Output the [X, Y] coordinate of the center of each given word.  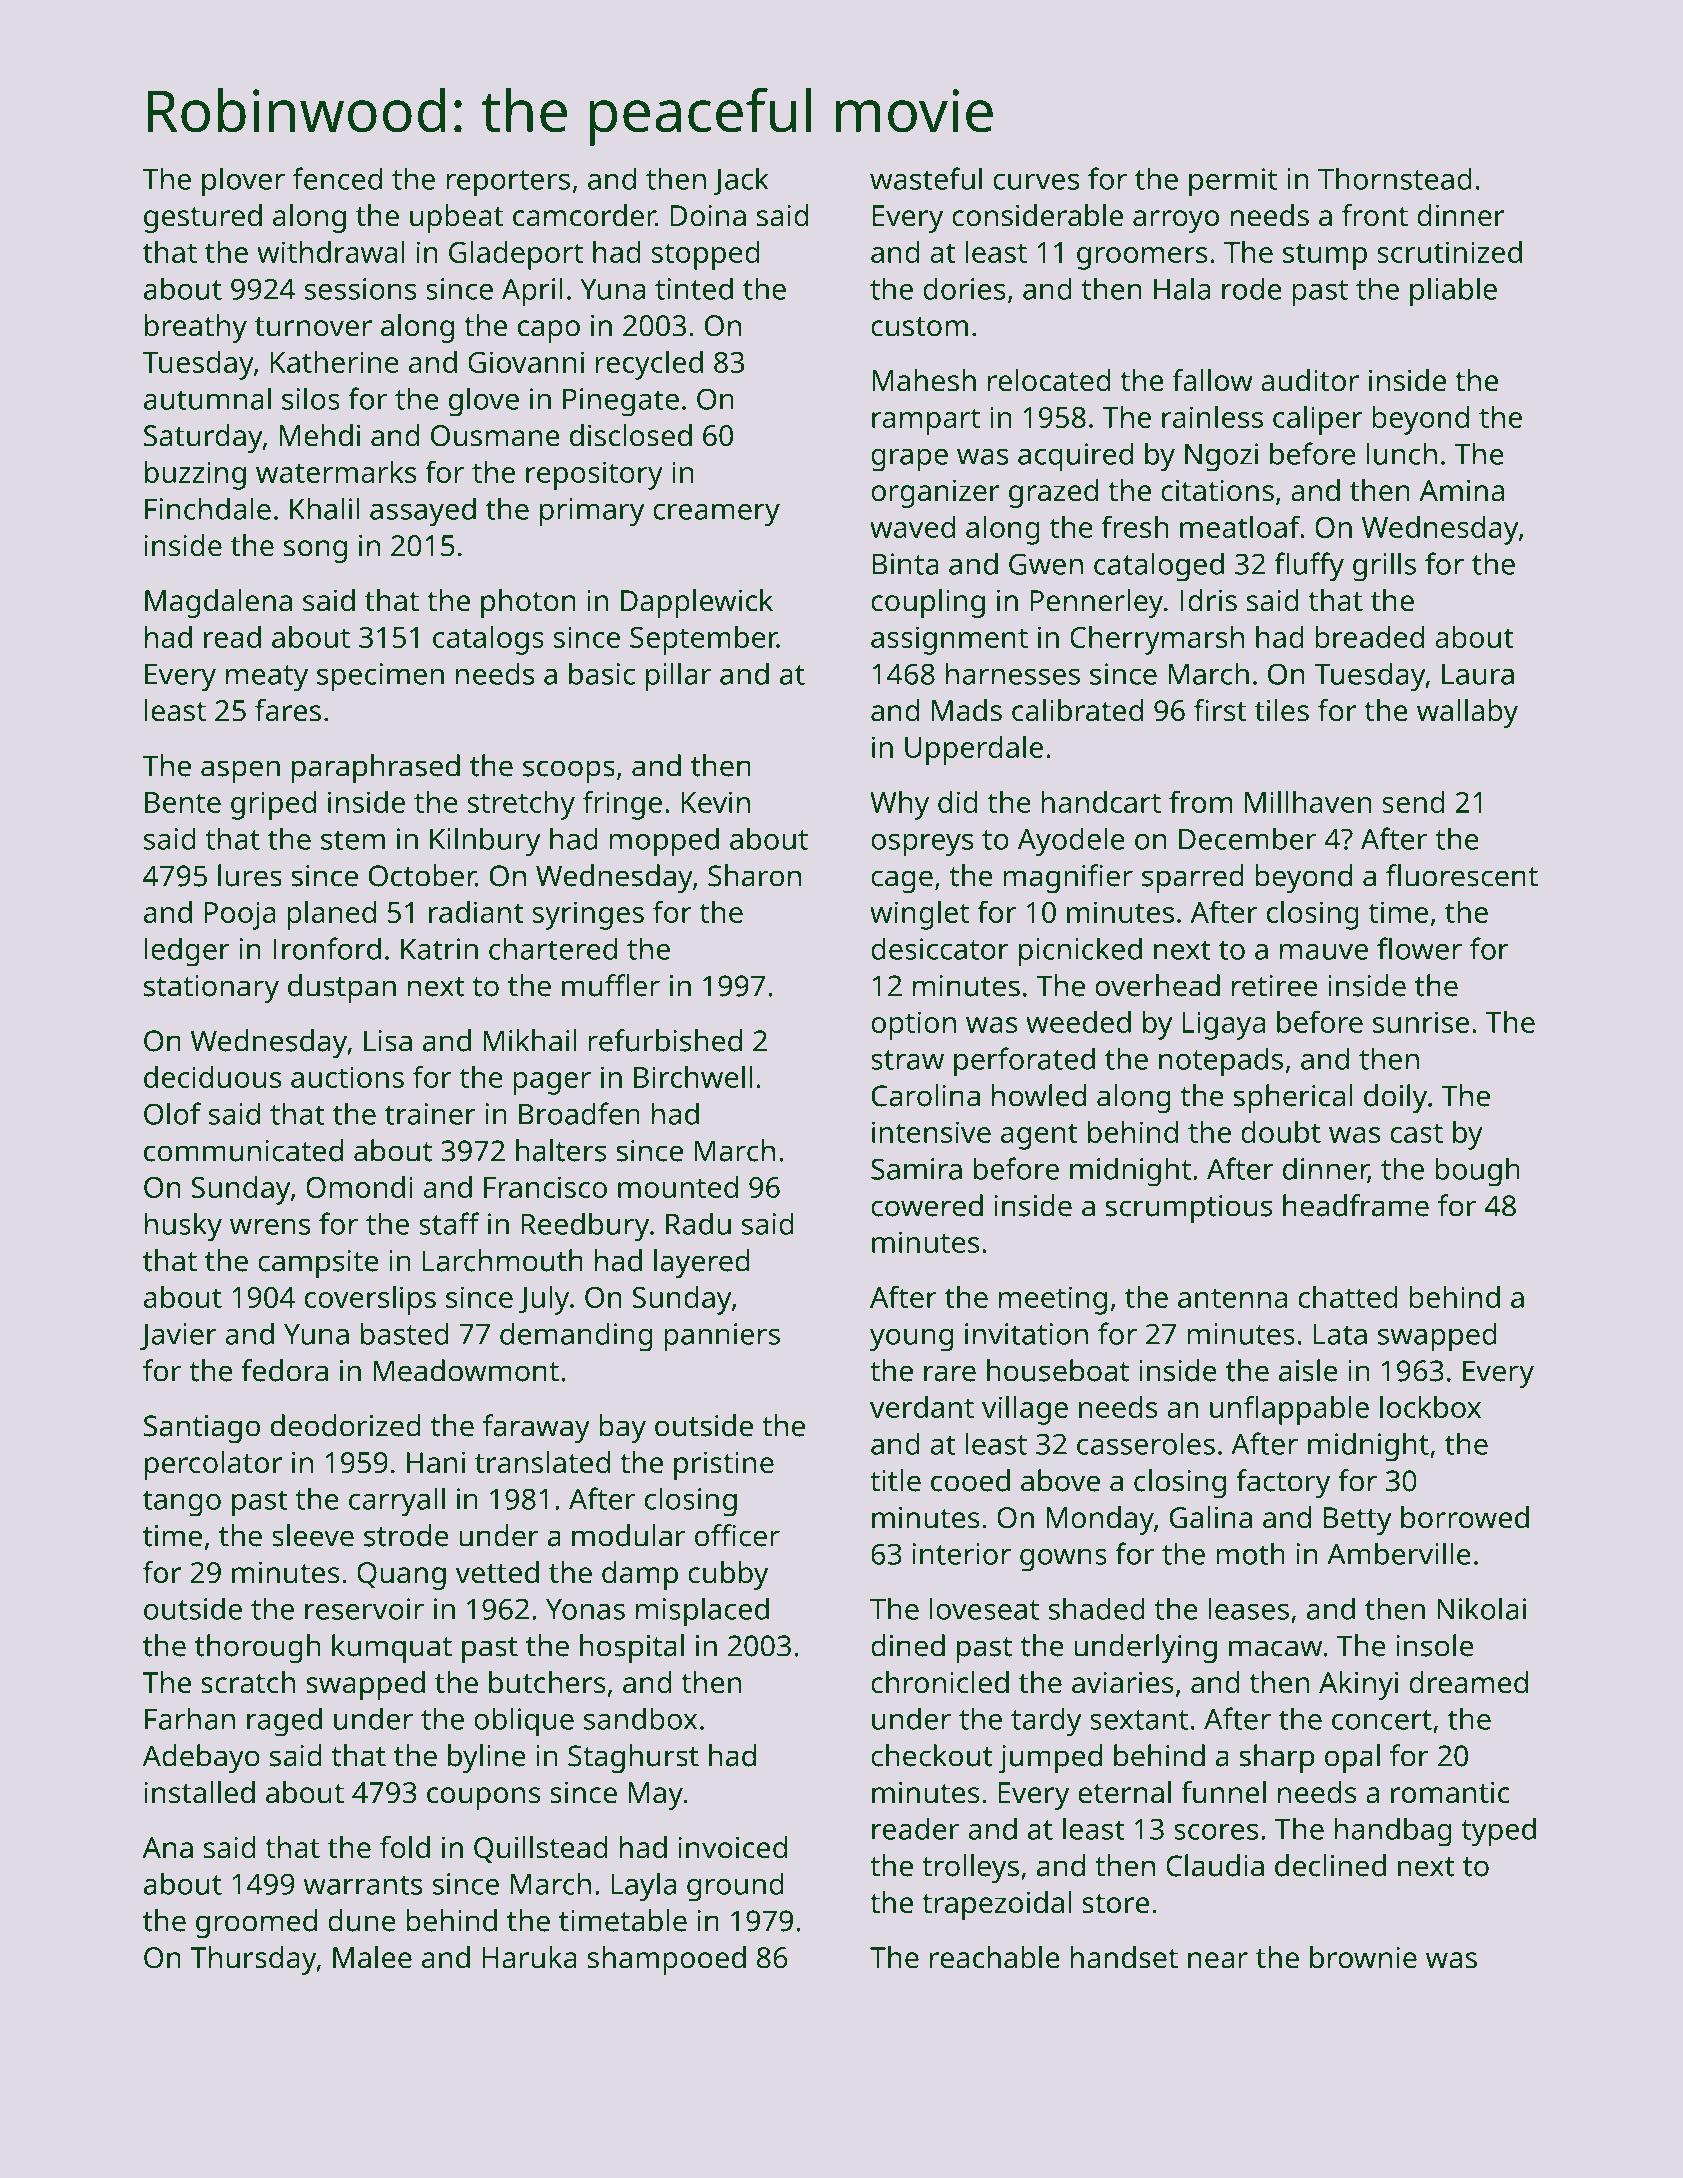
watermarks [336, 472]
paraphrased [376, 768]
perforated [1024, 1061]
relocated [1049, 380]
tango [182, 1503]
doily [1395, 1098]
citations [1217, 491]
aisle [1308, 1370]
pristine [724, 1466]
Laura [1478, 674]
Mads [967, 710]
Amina [1461, 491]
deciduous [213, 1077]
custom [919, 327]
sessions [360, 289]
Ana [167, 1848]
